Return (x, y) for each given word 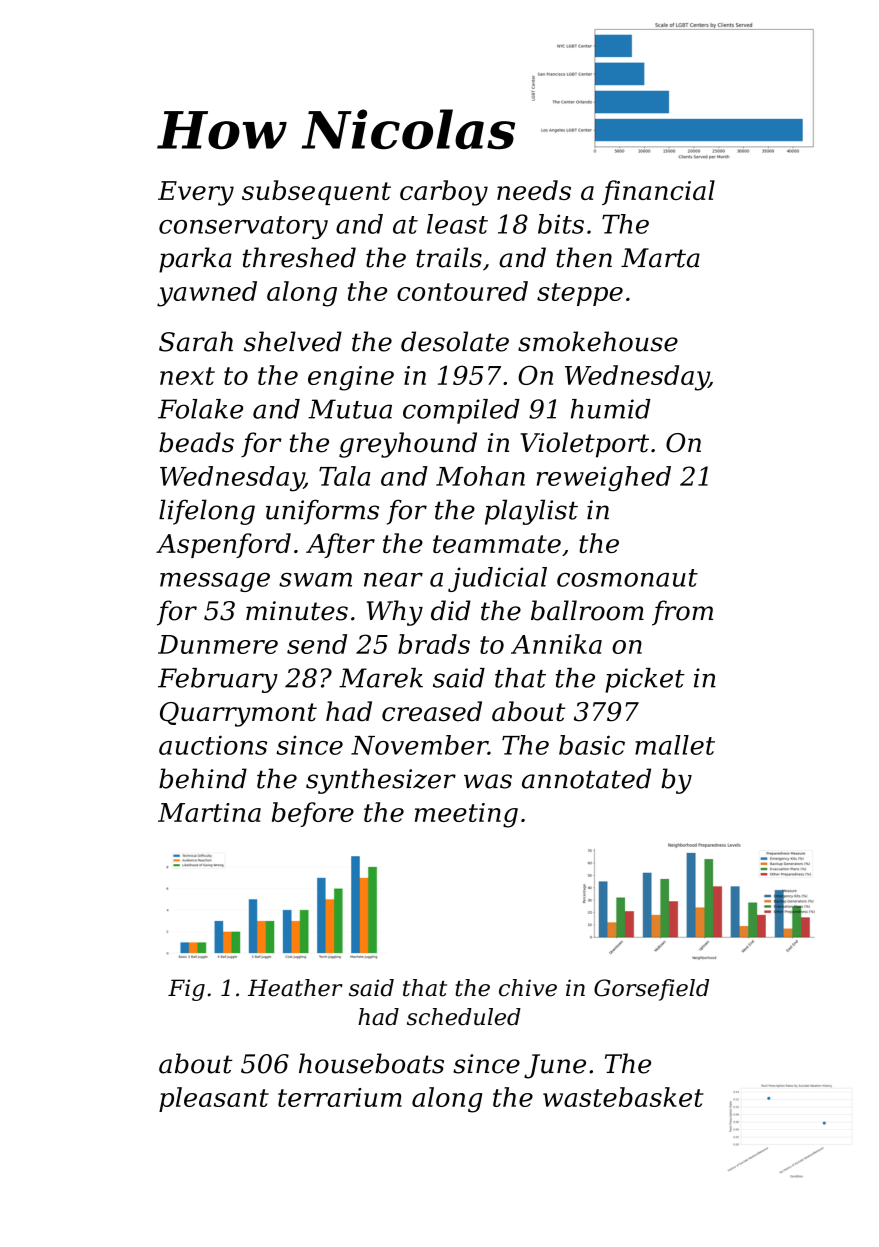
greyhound (408, 445)
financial (658, 192)
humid (611, 409)
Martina (209, 812)
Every (196, 193)
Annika (556, 644)
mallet (675, 745)
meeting (466, 815)
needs (534, 190)
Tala (344, 476)
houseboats (371, 1063)
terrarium (340, 1097)
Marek (381, 678)
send (317, 644)
